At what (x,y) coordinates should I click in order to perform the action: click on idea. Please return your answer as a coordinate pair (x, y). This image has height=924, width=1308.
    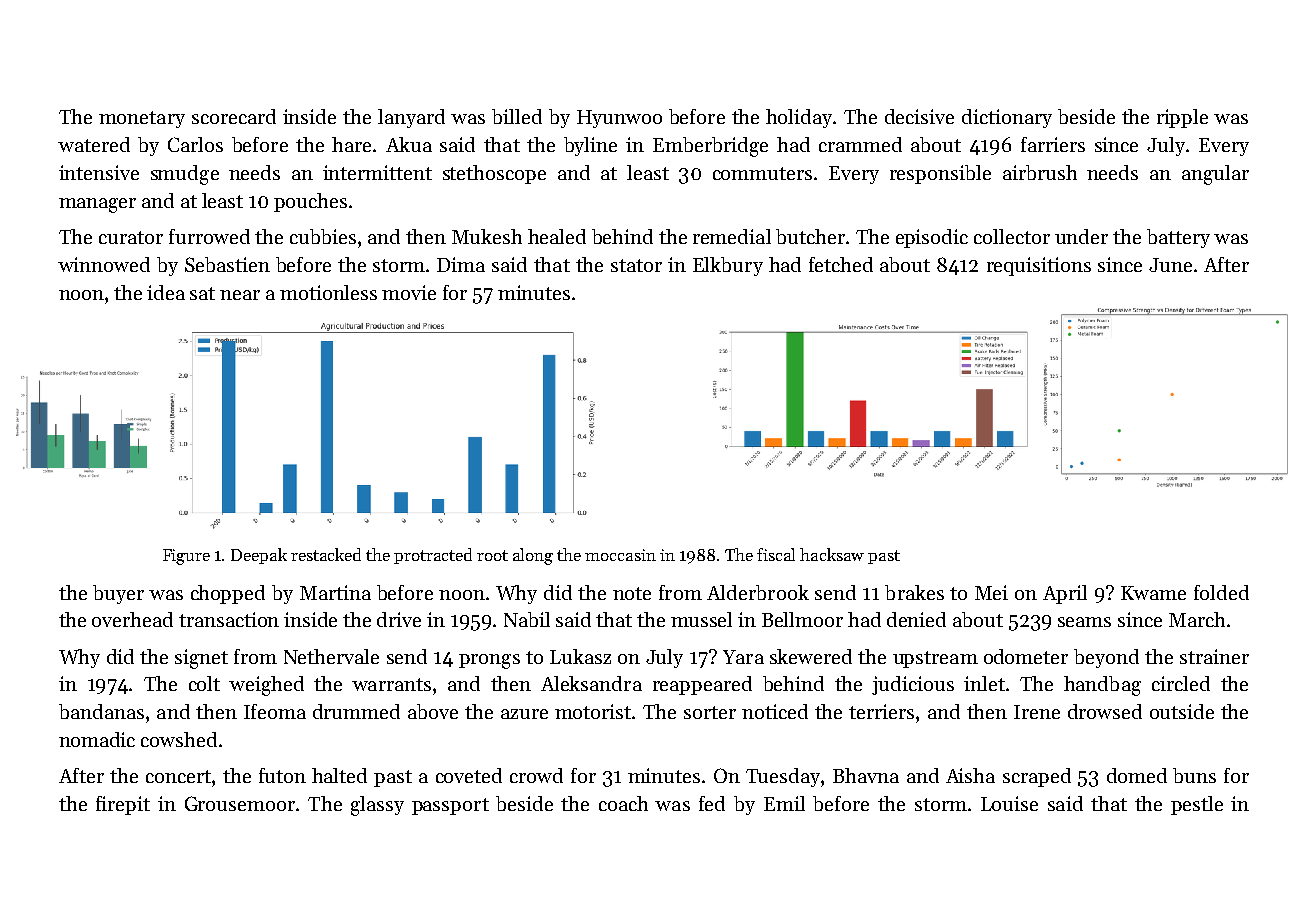
    Looking at the image, I should click on (166, 292).
